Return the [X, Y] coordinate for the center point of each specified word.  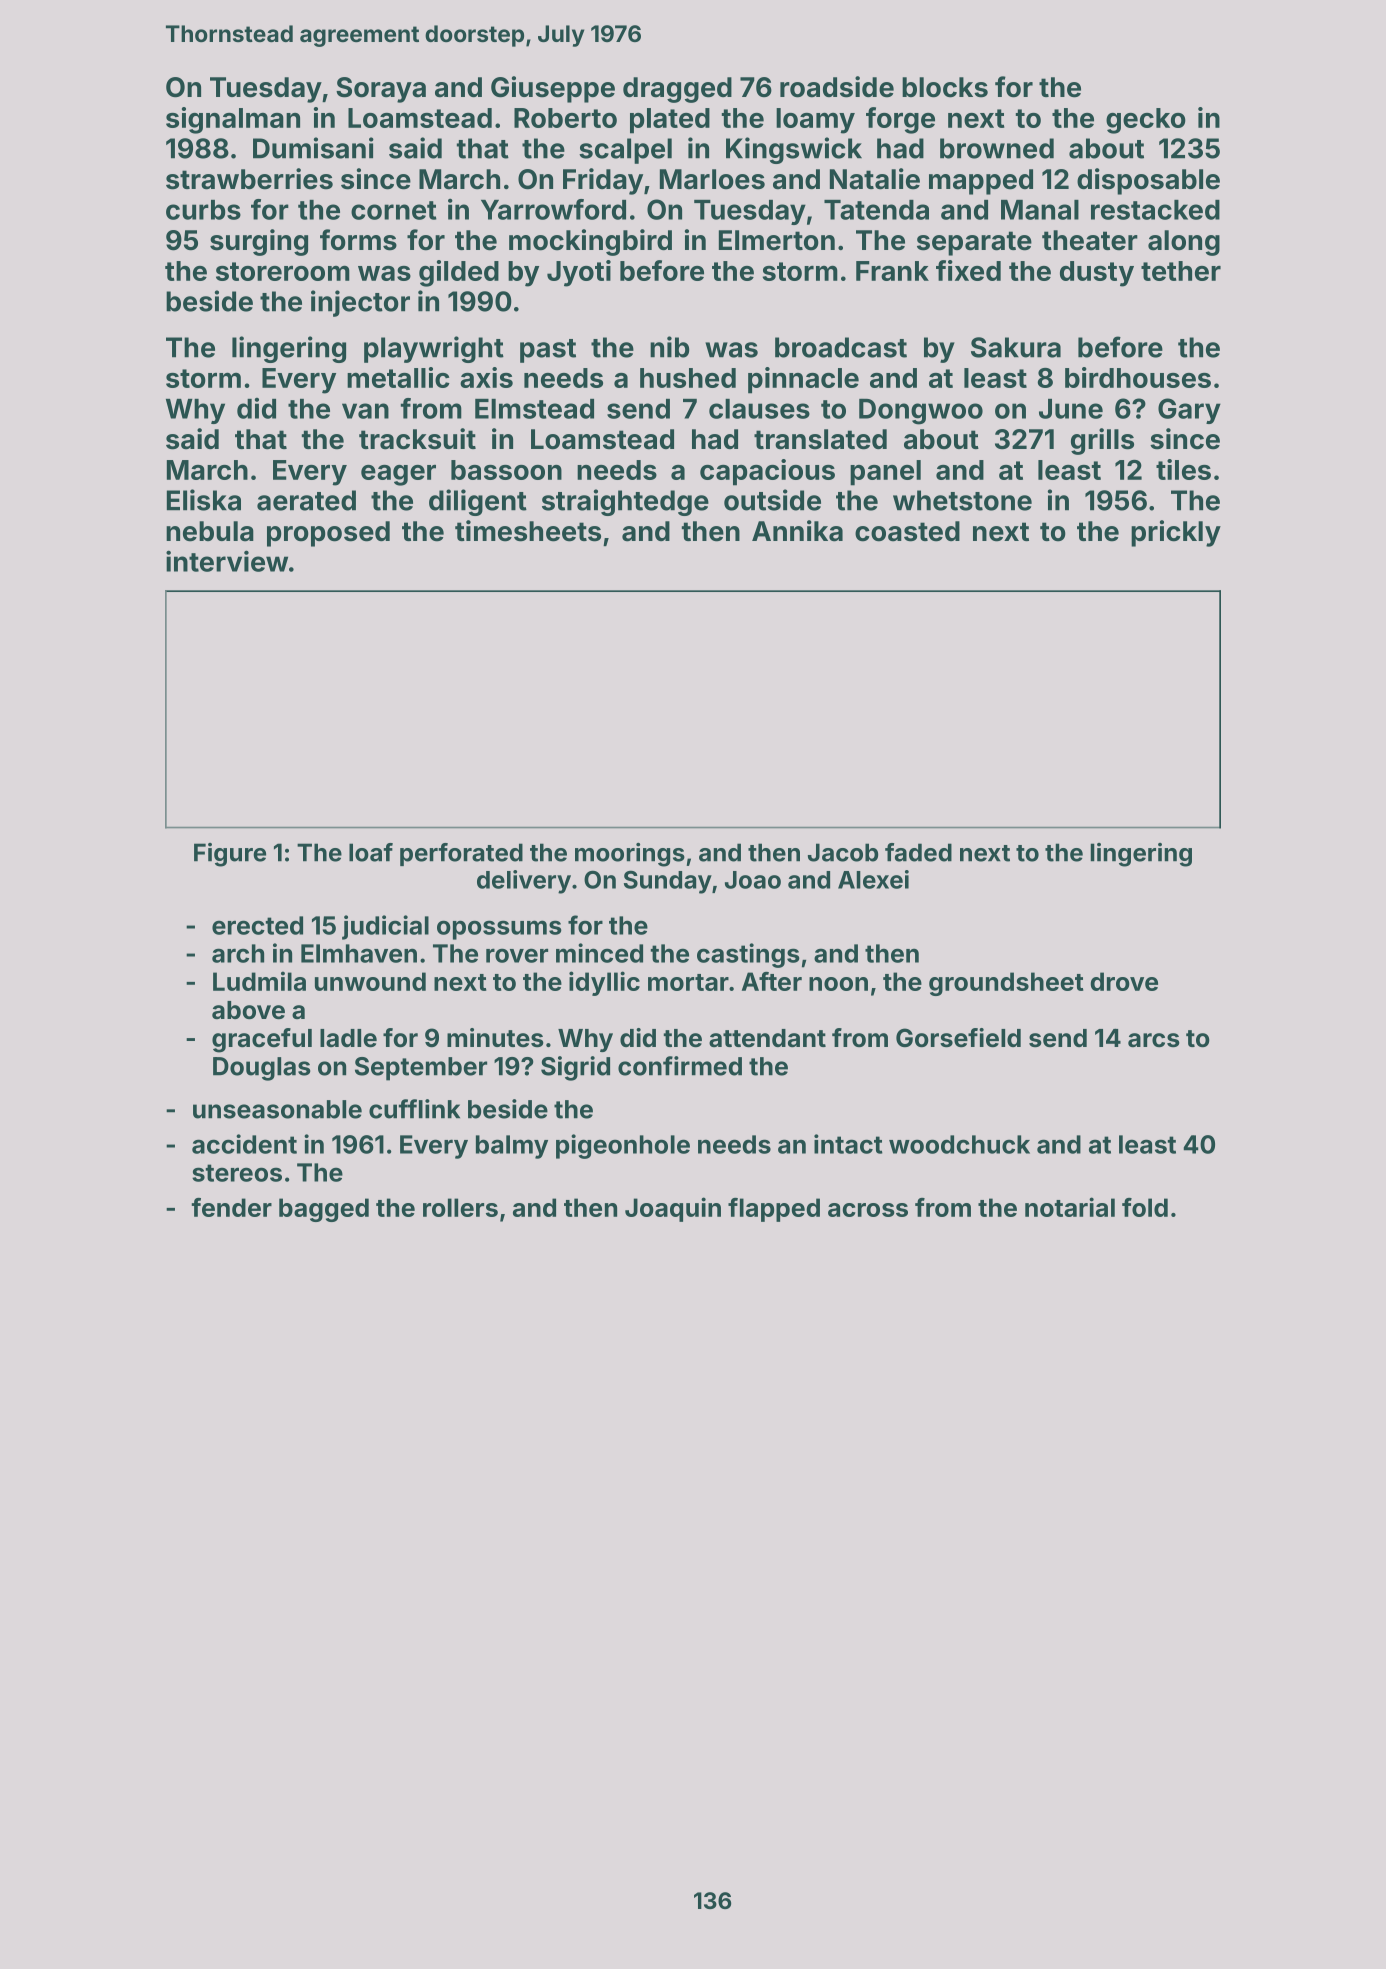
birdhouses [1138, 377]
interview [227, 561]
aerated [306, 500]
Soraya [381, 90]
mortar [688, 982]
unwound [370, 981]
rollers [460, 1207]
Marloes [712, 179]
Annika [797, 531]
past [548, 351]
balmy [512, 1147]
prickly [1176, 533]
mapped [981, 182]
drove [1124, 981]
